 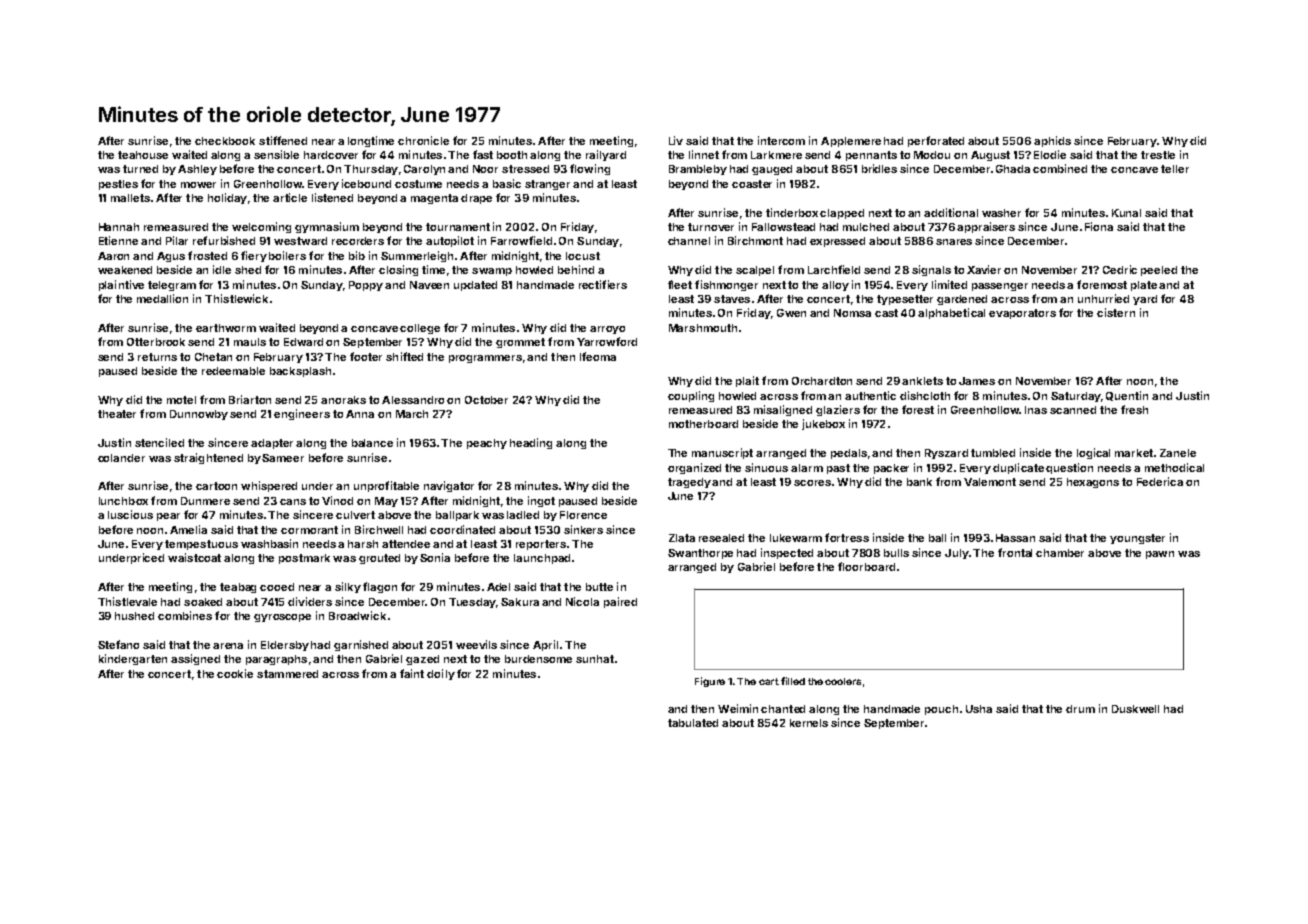 What do you see at coordinates (1052, 141) in the document?
I see `aphids` at bounding box center [1052, 141].
